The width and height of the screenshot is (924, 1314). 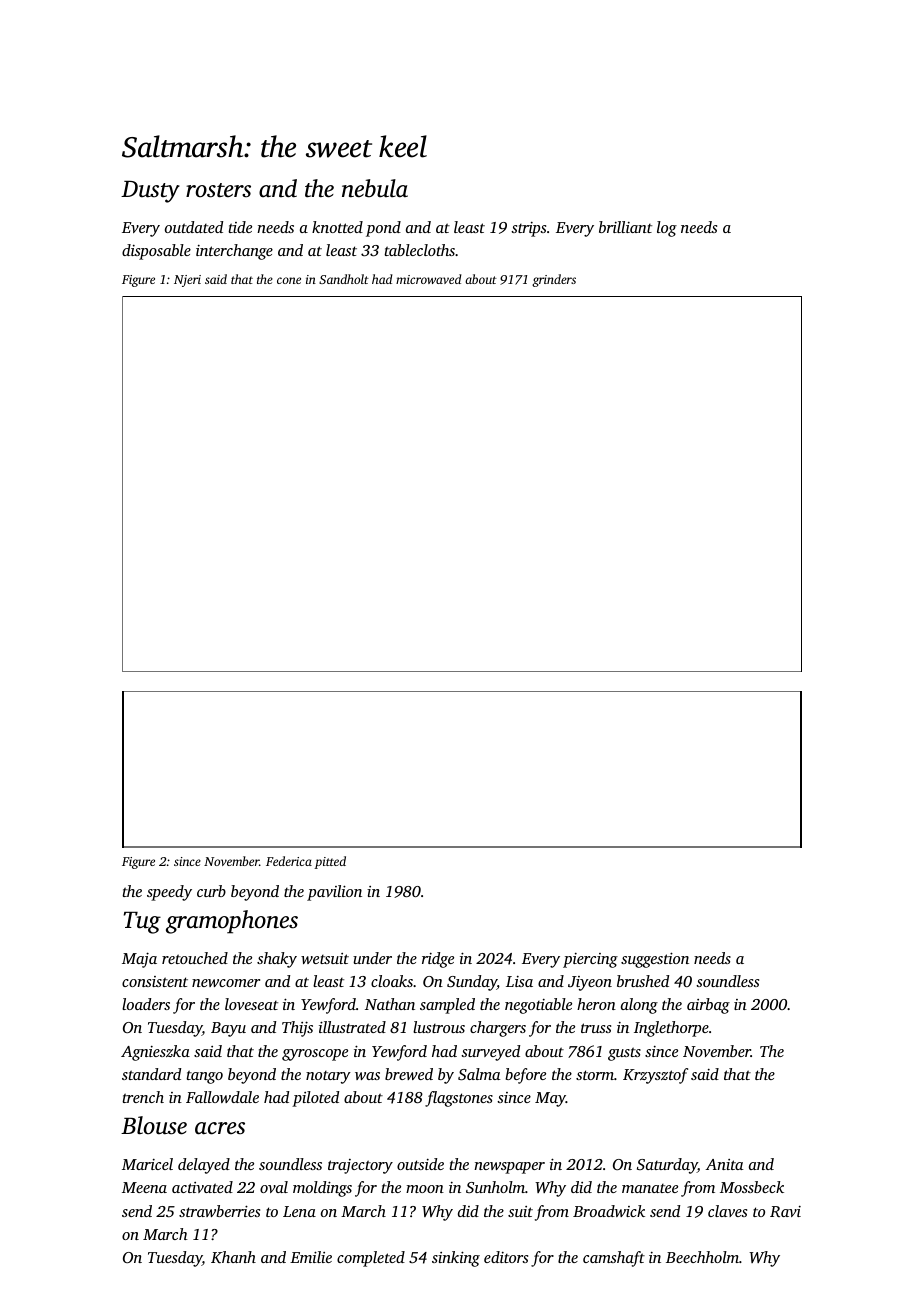 I want to click on flagstones, so click(x=459, y=1099).
